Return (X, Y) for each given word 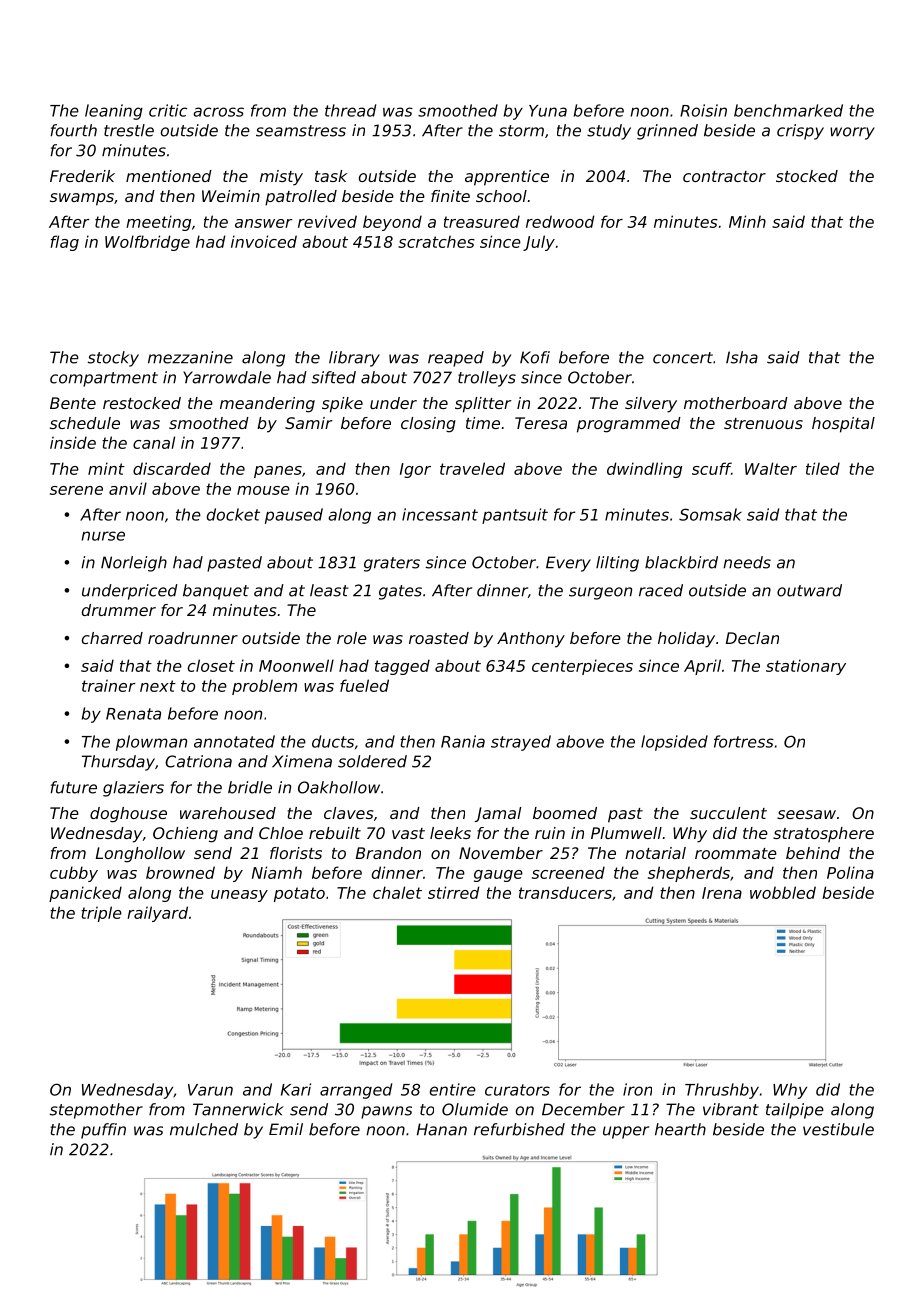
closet (211, 665)
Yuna (548, 111)
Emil (286, 1129)
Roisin (703, 110)
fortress (744, 741)
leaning (114, 112)
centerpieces (582, 667)
